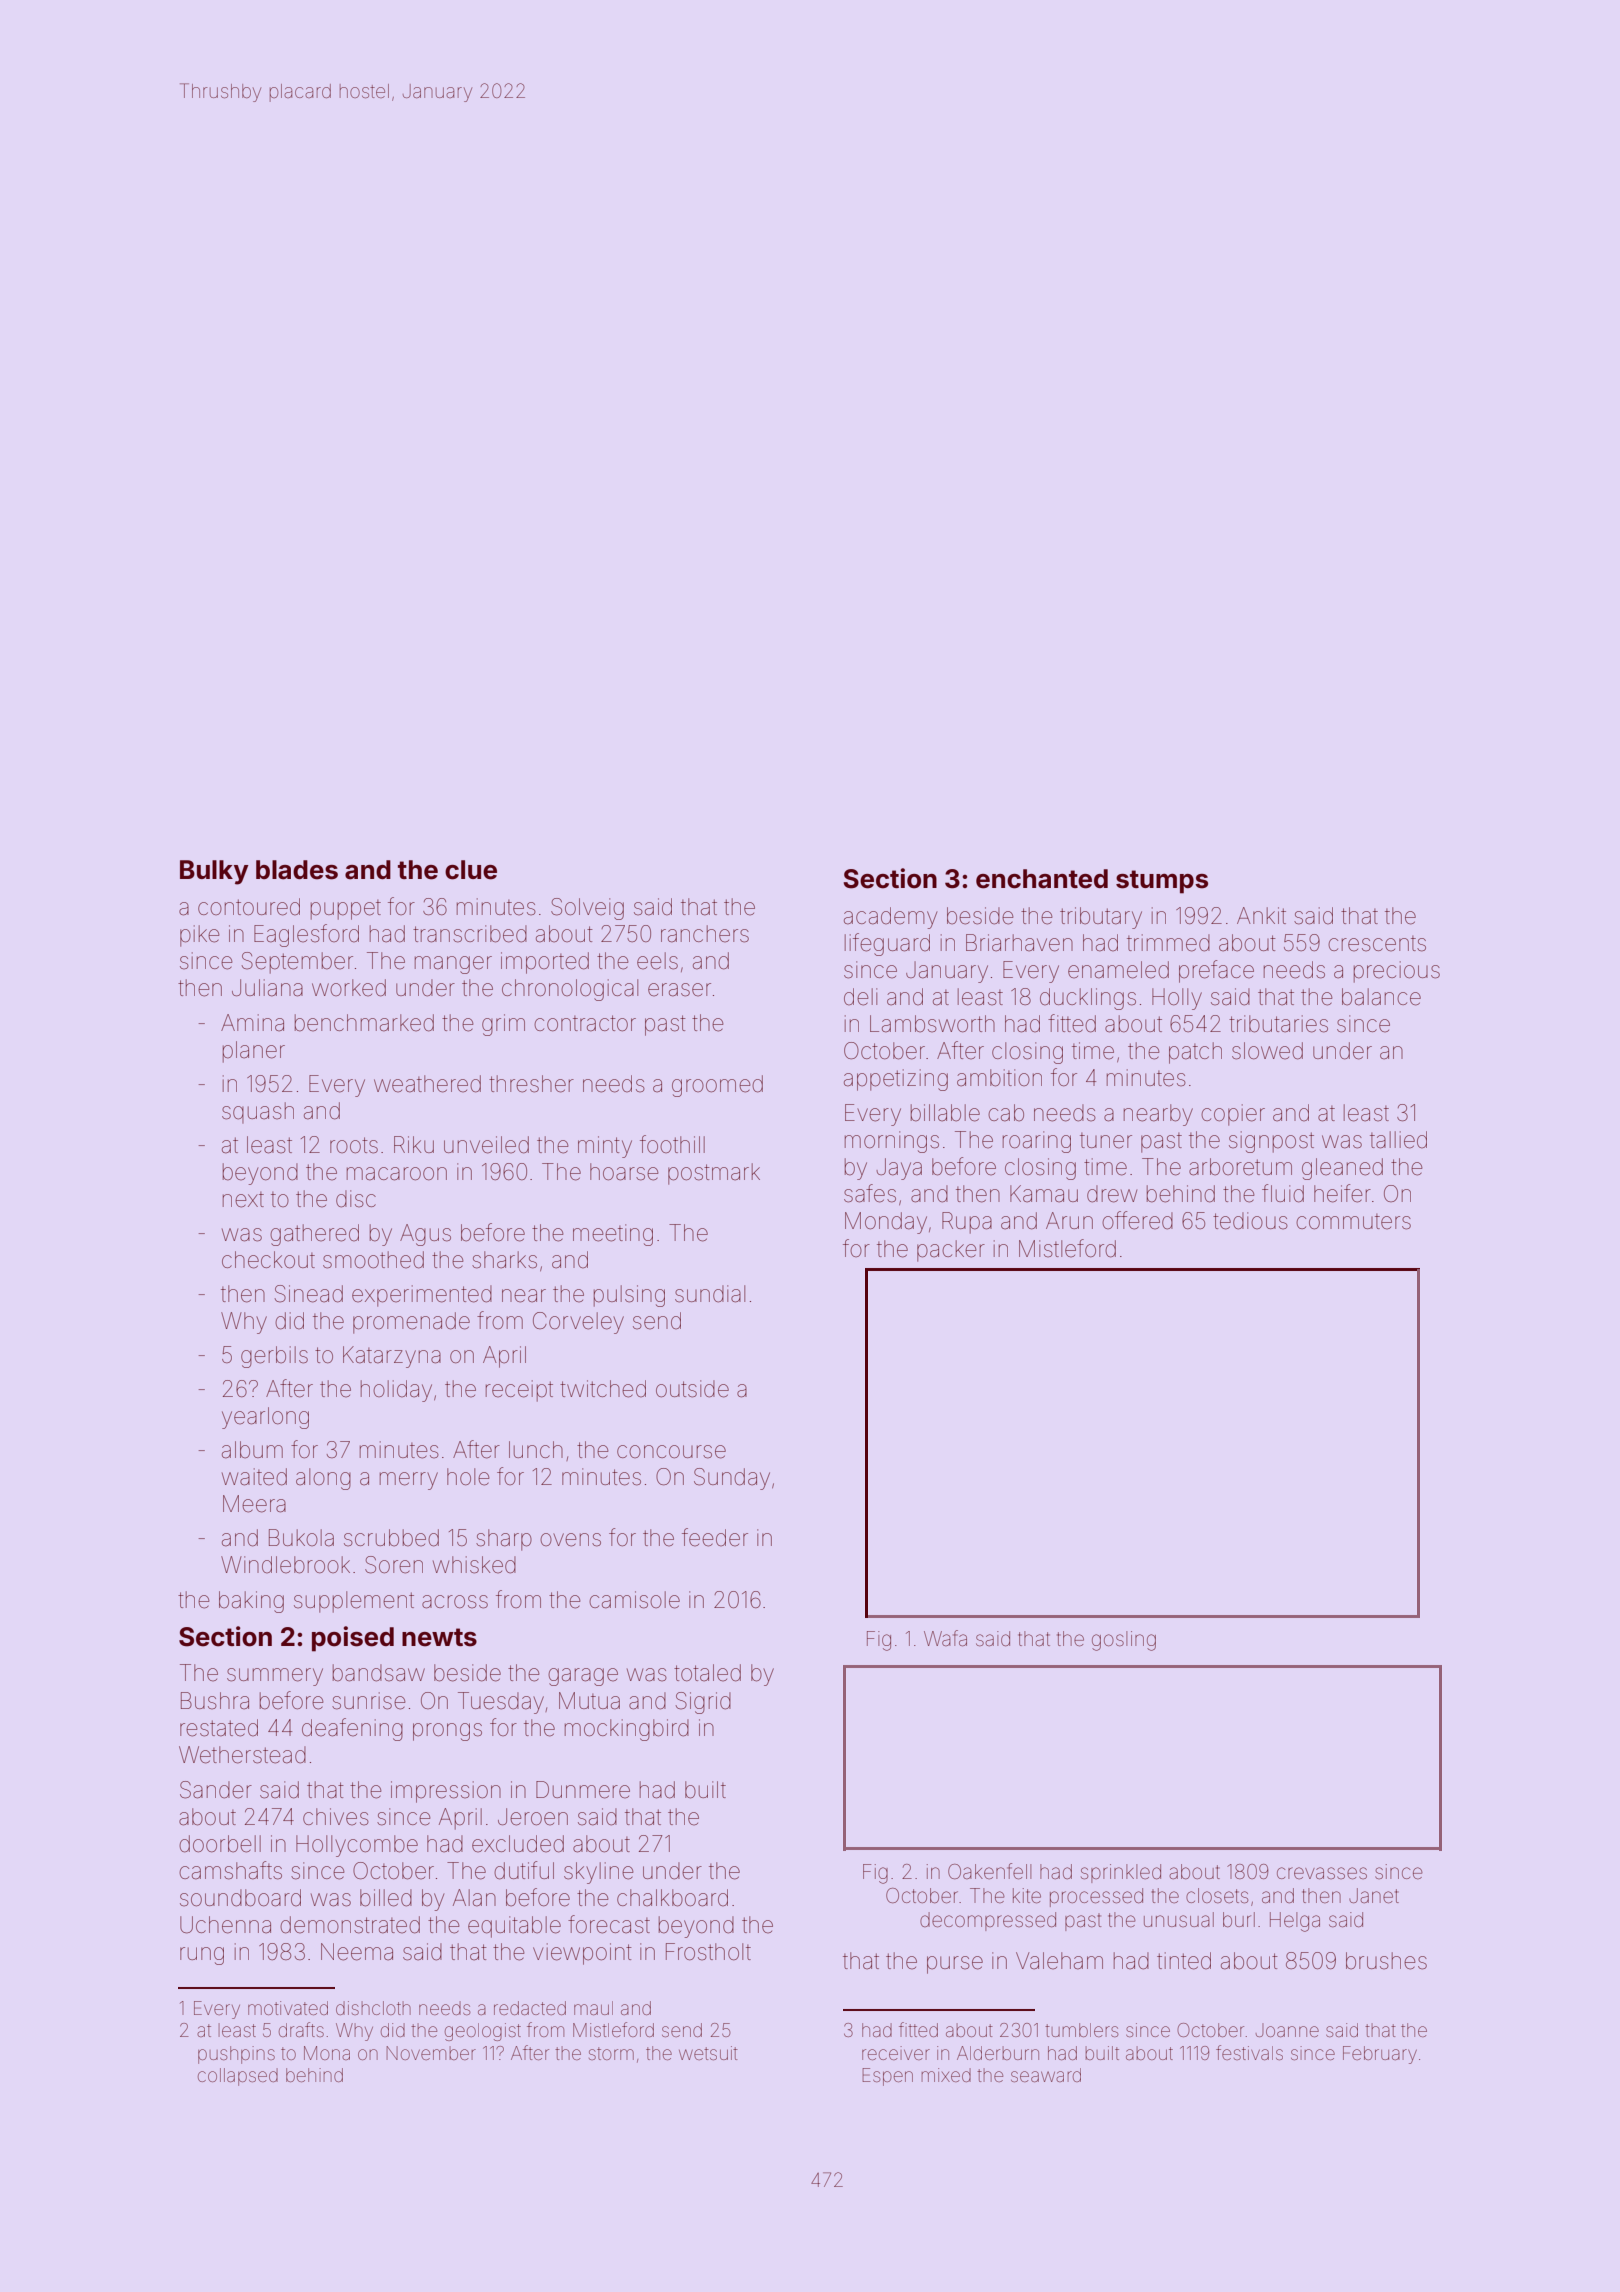 This screenshot has height=2292, width=1620. I want to click on Joanne, so click(1287, 2030).
